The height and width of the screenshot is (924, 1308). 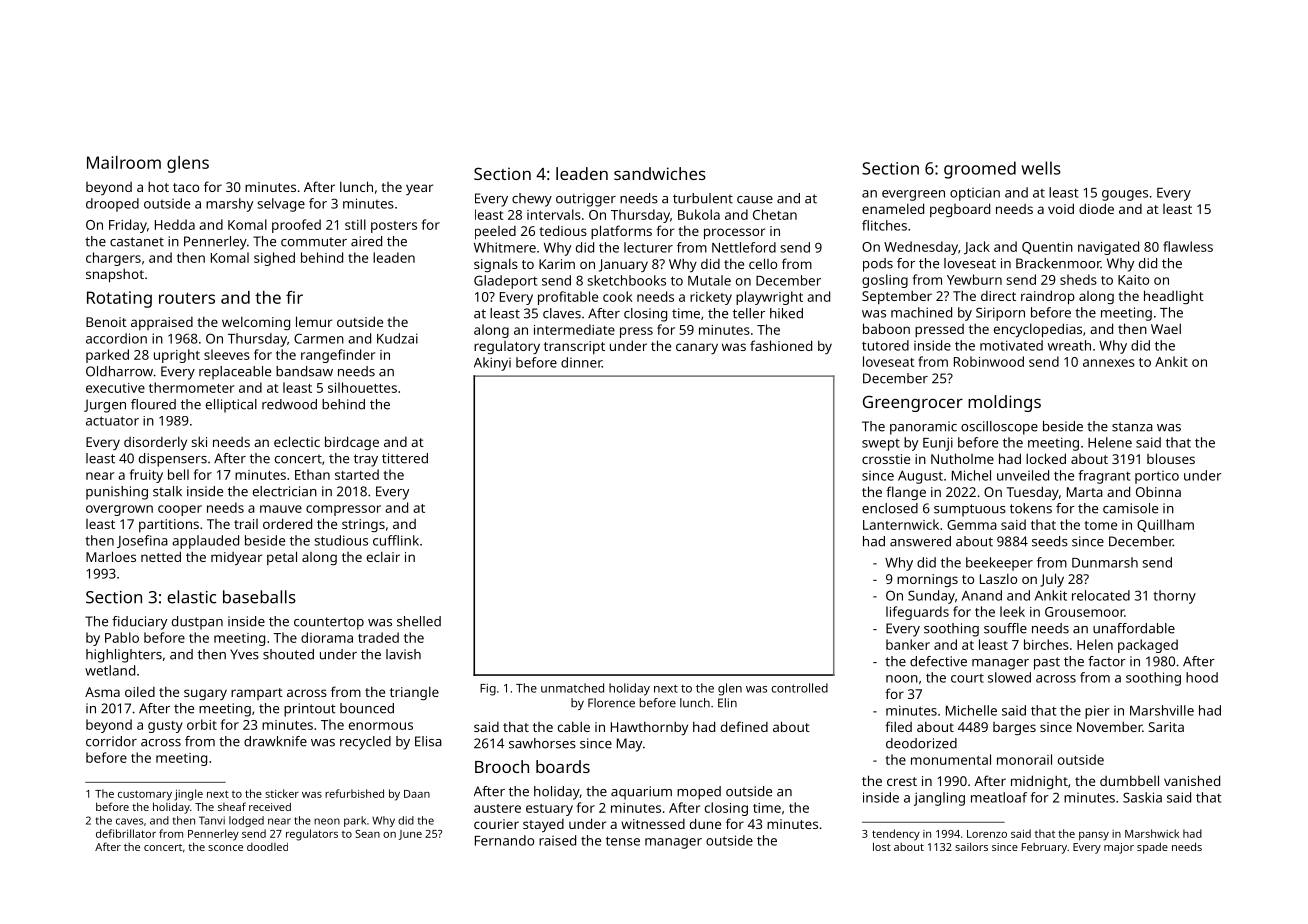 What do you see at coordinates (921, 248) in the screenshot?
I see `Wednesday` at bounding box center [921, 248].
